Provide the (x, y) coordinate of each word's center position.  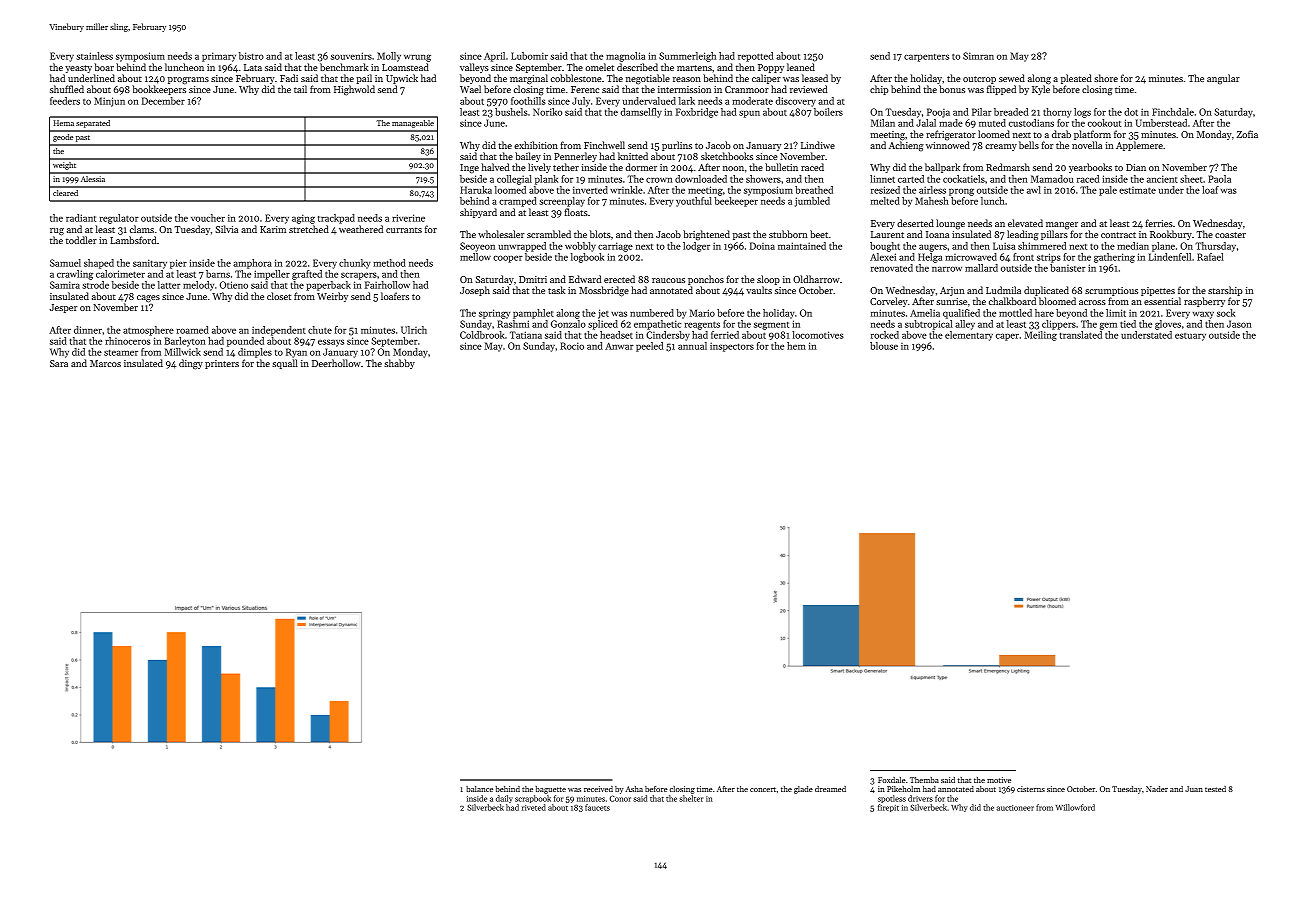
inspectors (732, 347)
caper (1007, 337)
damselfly (641, 113)
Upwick (402, 79)
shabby (399, 364)
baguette (550, 790)
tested (1215, 789)
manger (1062, 225)
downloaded (701, 179)
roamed (193, 330)
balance (479, 789)
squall (285, 364)
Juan (1194, 789)
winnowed (948, 145)
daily (504, 799)
